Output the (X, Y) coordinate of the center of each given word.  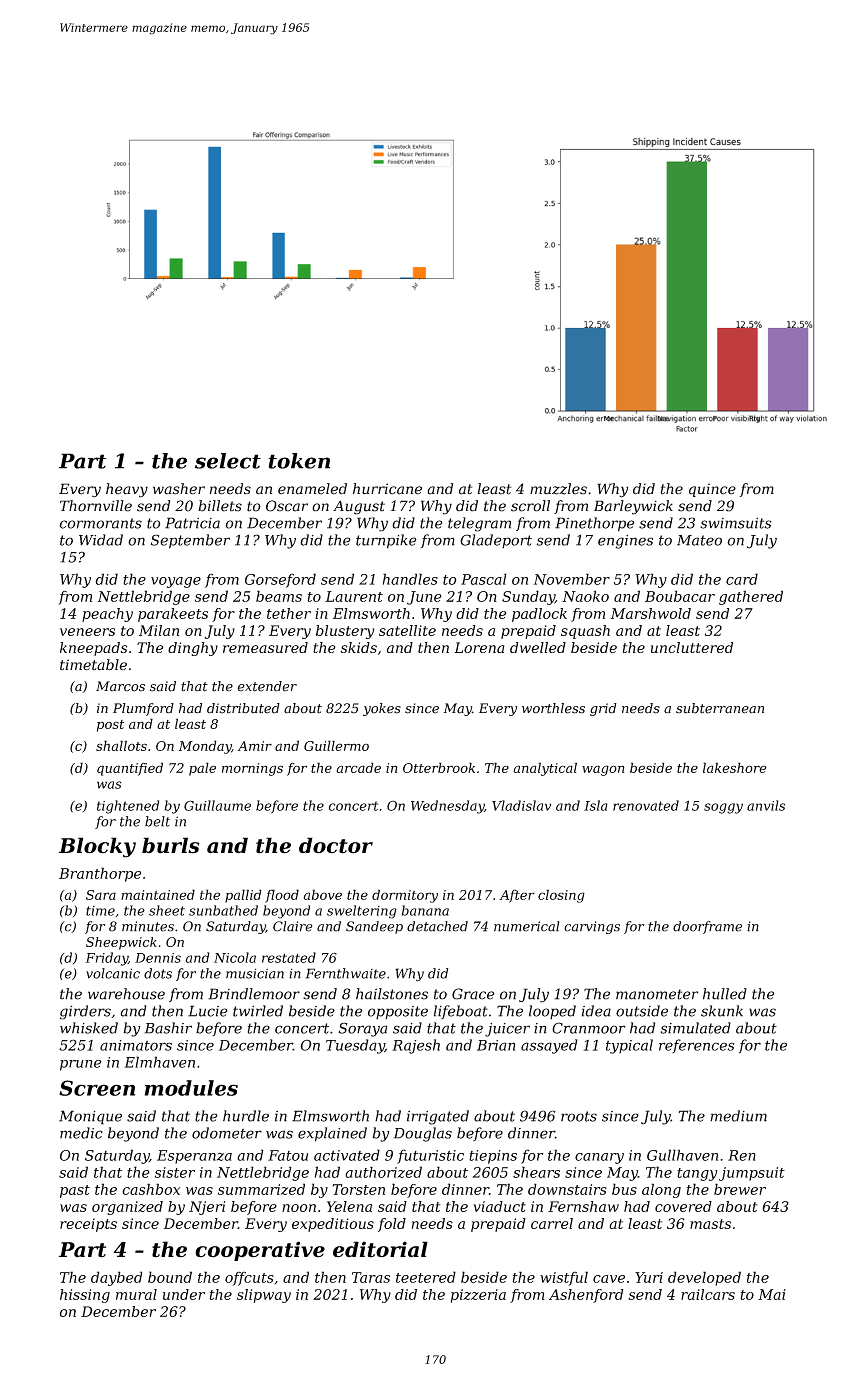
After (517, 896)
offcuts (249, 1278)
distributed (243, 708)
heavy (127, 490)
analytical (545, 769)
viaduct (499, 1206)
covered (683, 1206)
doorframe (707, 927)
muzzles (558, 489)
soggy (723, 808)
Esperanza (194, 1157)
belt (157, 821)
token (299, 461)
